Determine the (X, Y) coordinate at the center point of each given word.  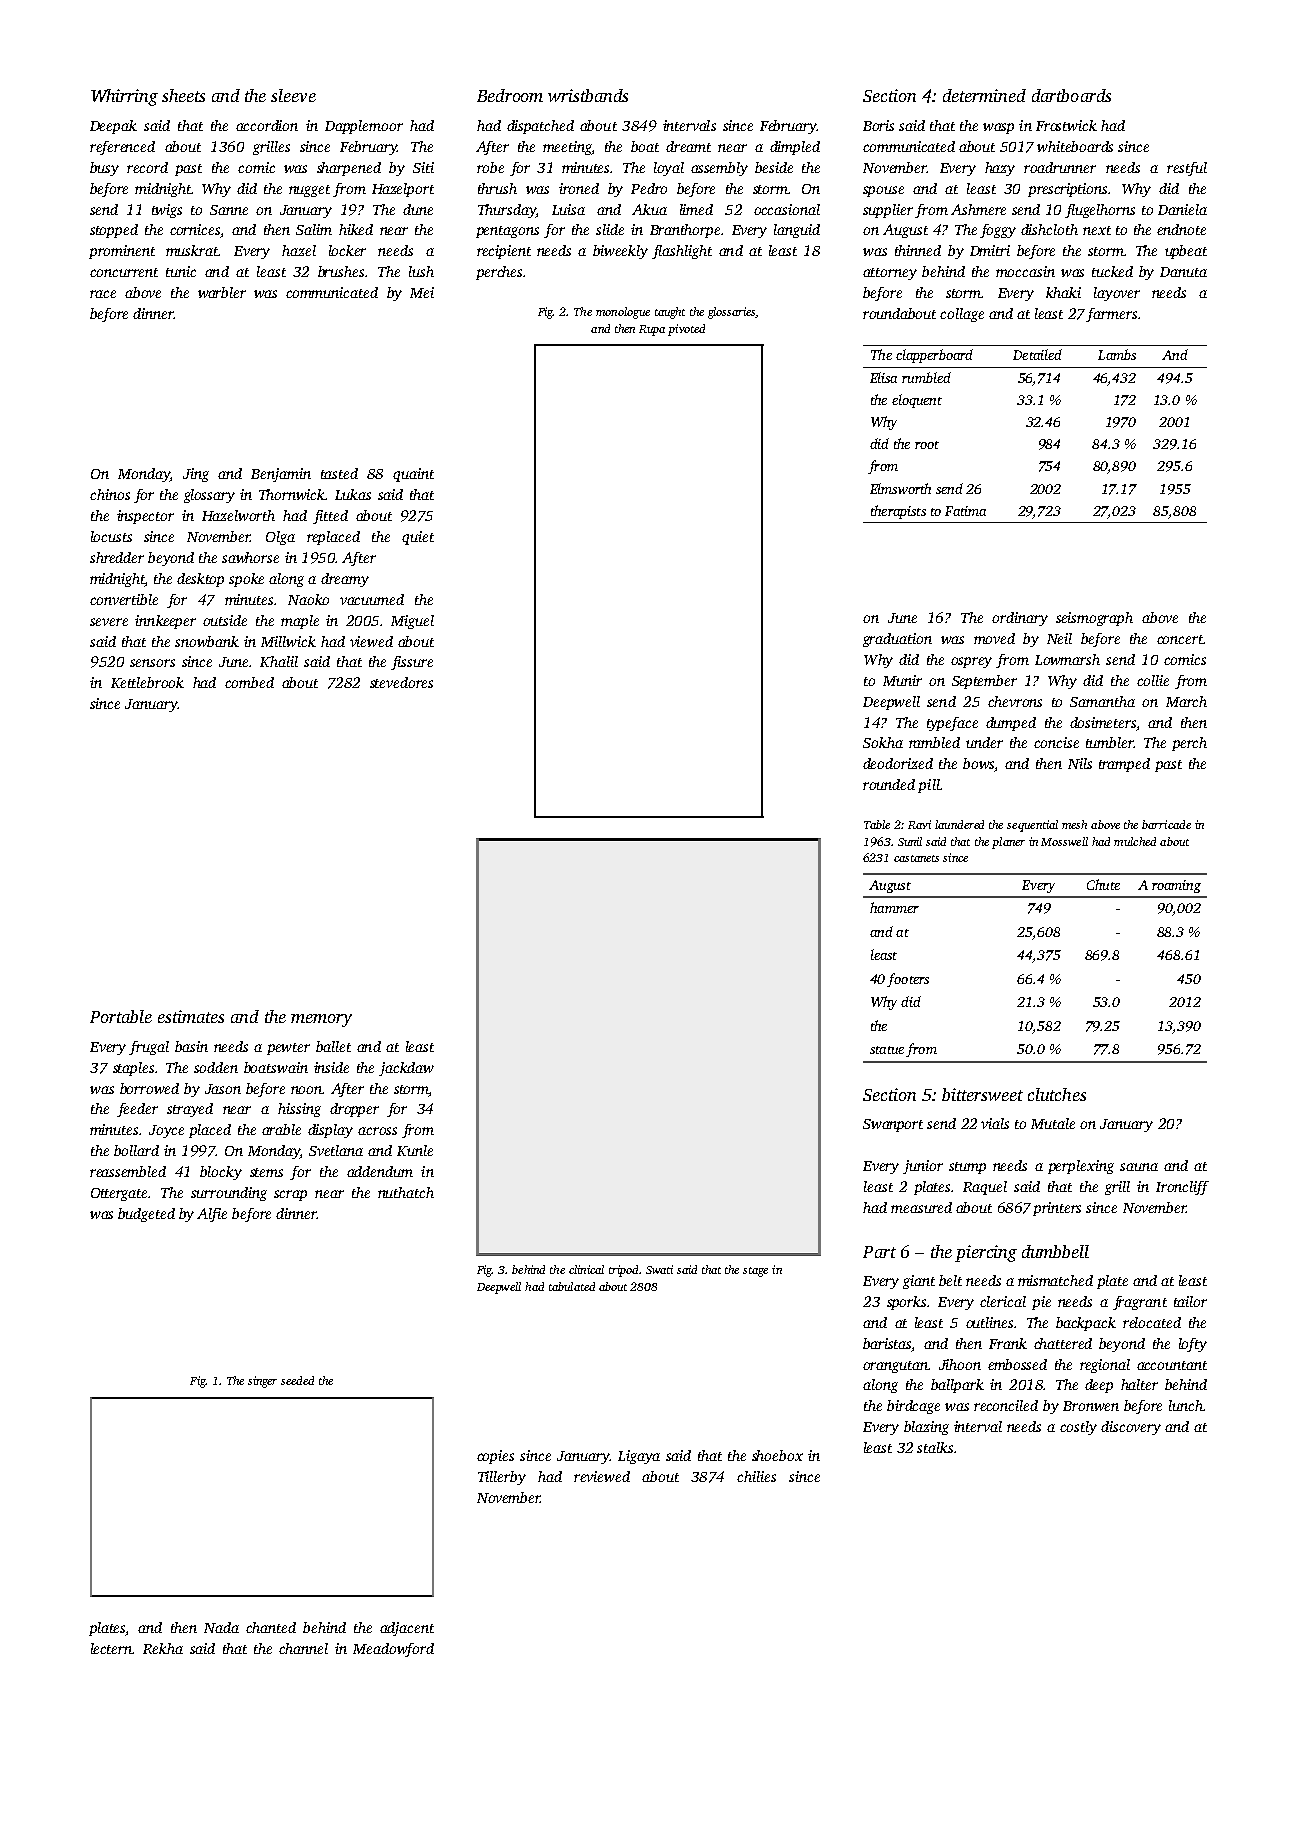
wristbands (588, 95)
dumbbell (1055, 1251)
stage (755, 1272)
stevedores (401, 682)
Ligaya (639, 1457)
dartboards (1071, 95)
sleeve (293, 95)
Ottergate (119, 1194)
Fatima (965, 511)
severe (109, 622)
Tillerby (502, 1478)
